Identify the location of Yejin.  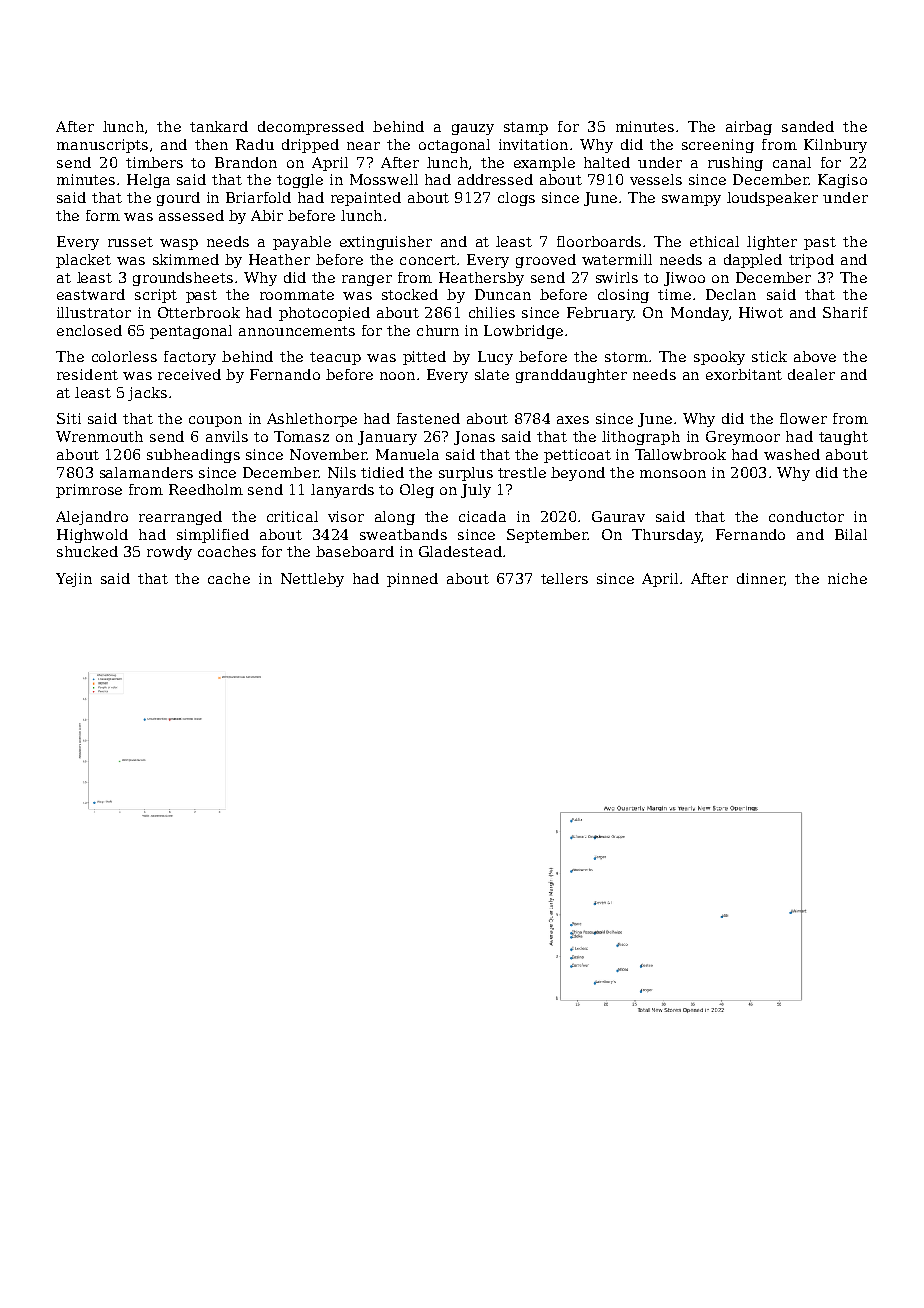
(74, 580).
